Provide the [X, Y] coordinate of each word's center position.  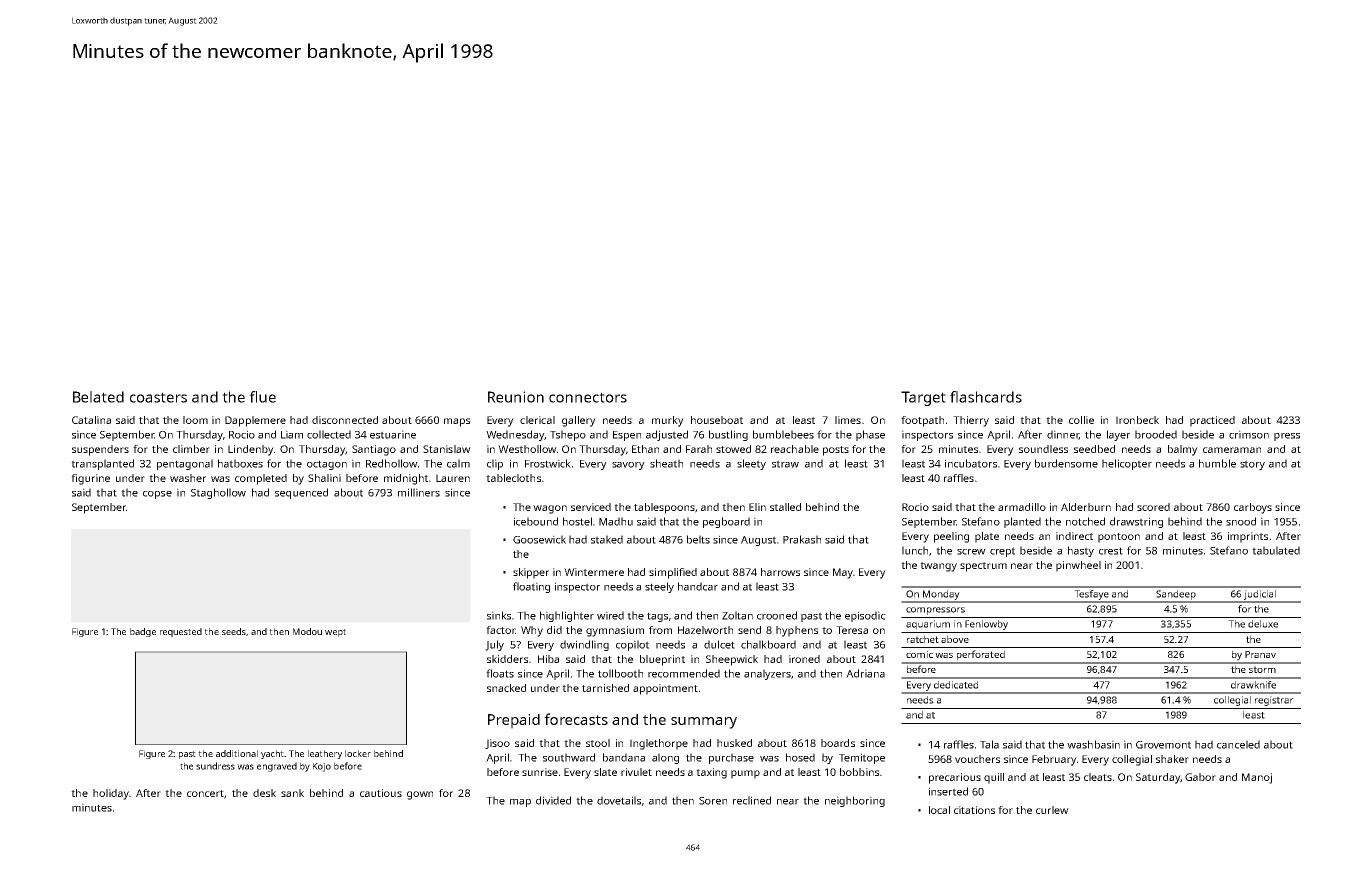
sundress [215, 766]
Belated [98, 397]
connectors [588, 397]
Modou [307, 631]
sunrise [540, 772]
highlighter [567, 616]
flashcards [986, 397]
